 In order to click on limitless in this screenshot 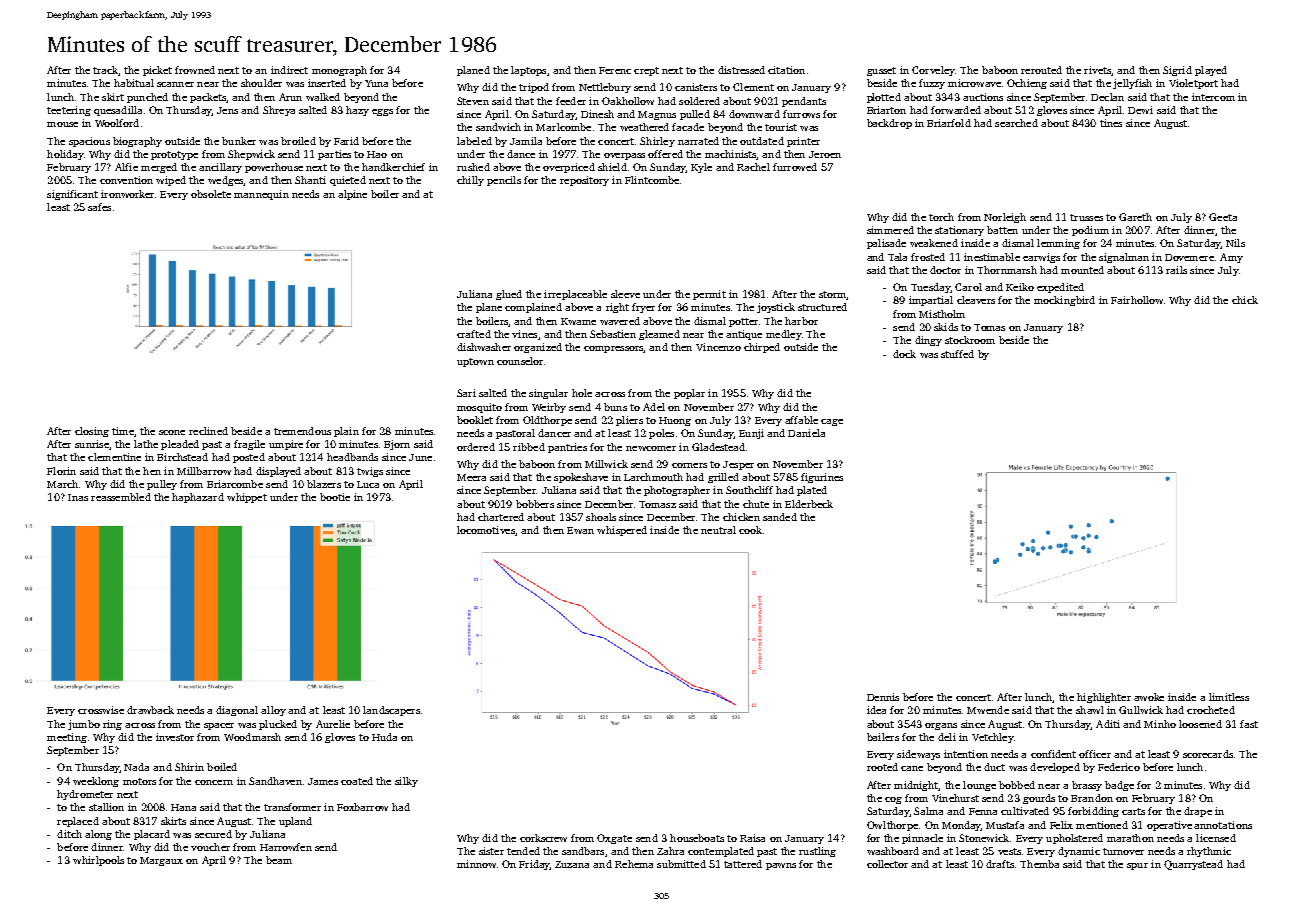, I will do `click(1229, 697)`.
